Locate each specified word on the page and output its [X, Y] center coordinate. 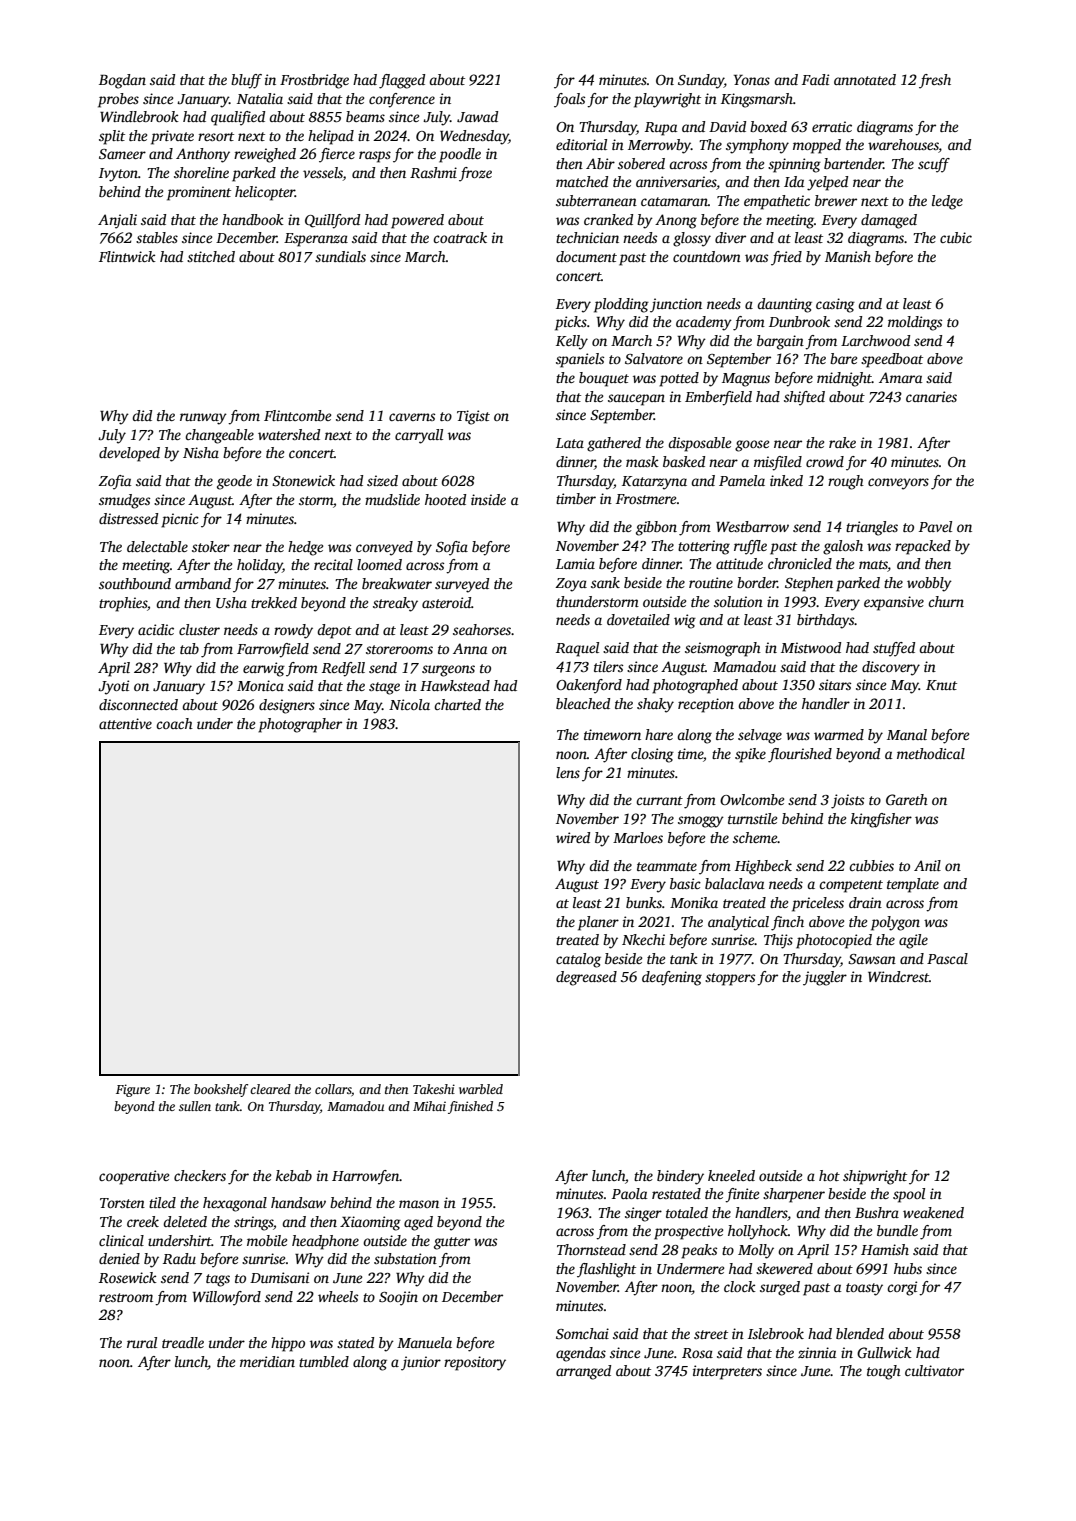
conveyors [898, 484]
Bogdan [122, 81]
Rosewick [128, 1277]
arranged [583, 1372]
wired [573, 837]
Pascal [947, 958]
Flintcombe [297, 415]
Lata [570, 443]
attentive [125, 723]
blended [860, 1333]
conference [402, 100]
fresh [935, 81]
